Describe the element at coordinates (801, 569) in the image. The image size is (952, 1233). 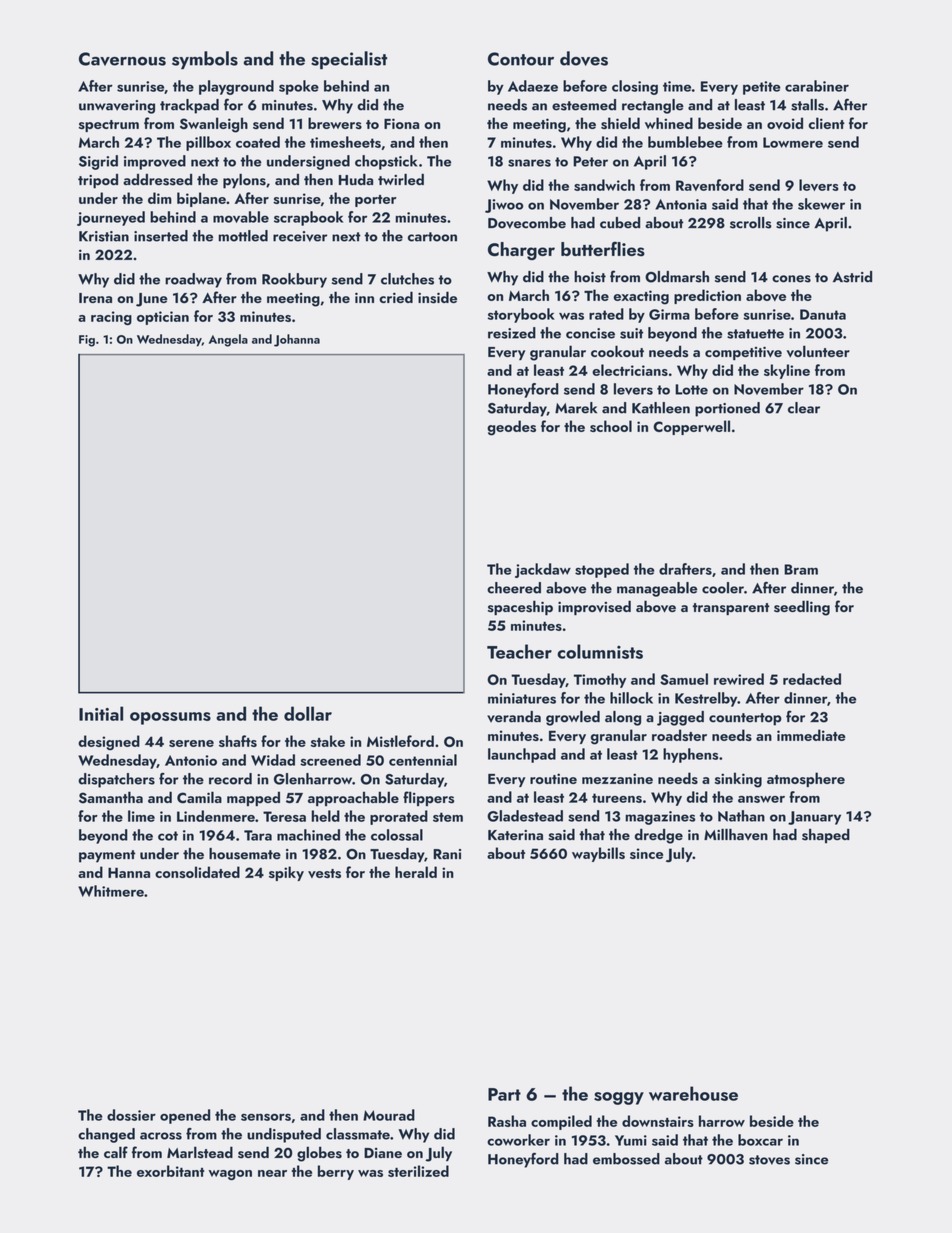
I see `Bram` at that location.
